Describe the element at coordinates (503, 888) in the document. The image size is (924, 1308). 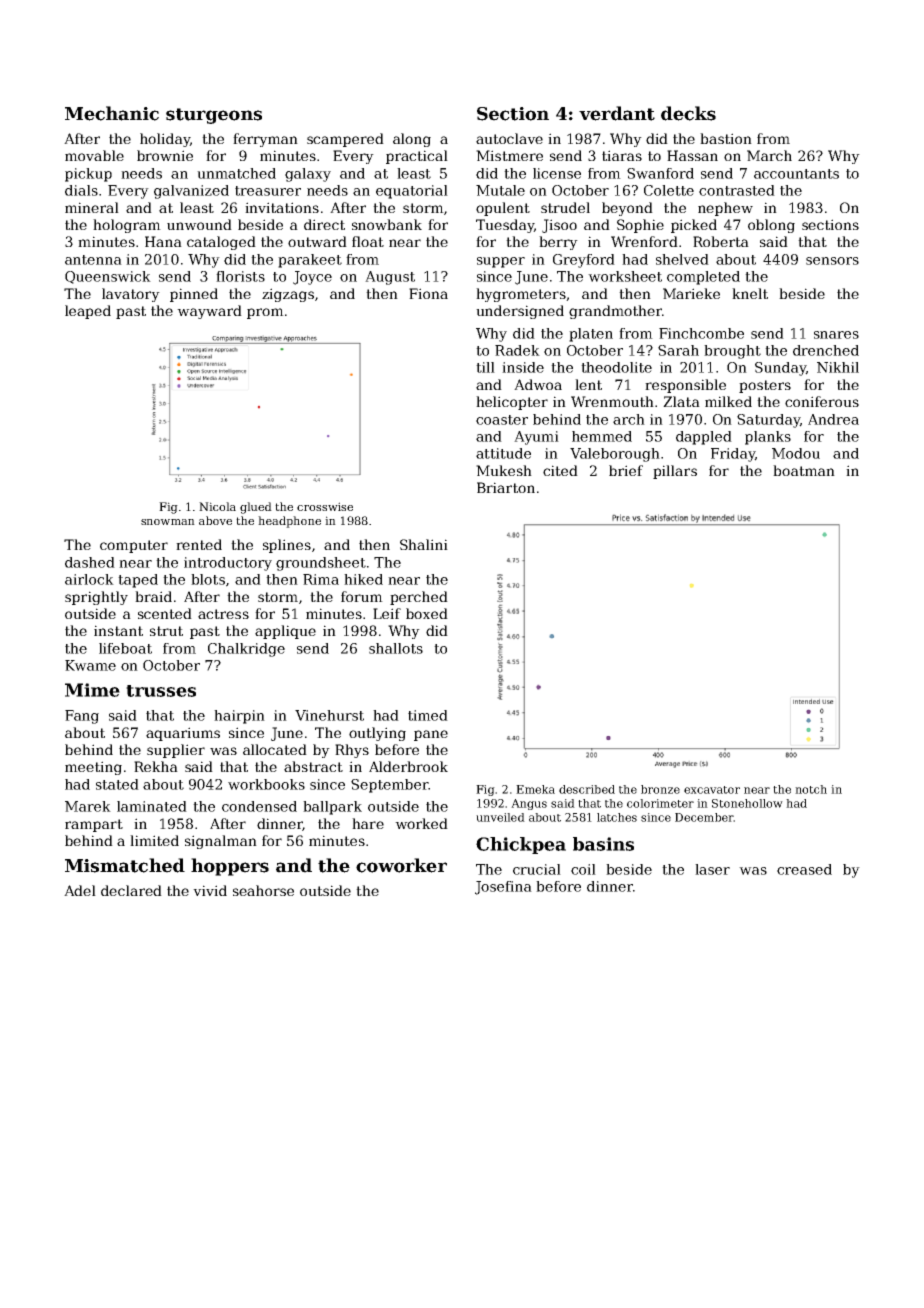
I see `Josefina` at that location.
